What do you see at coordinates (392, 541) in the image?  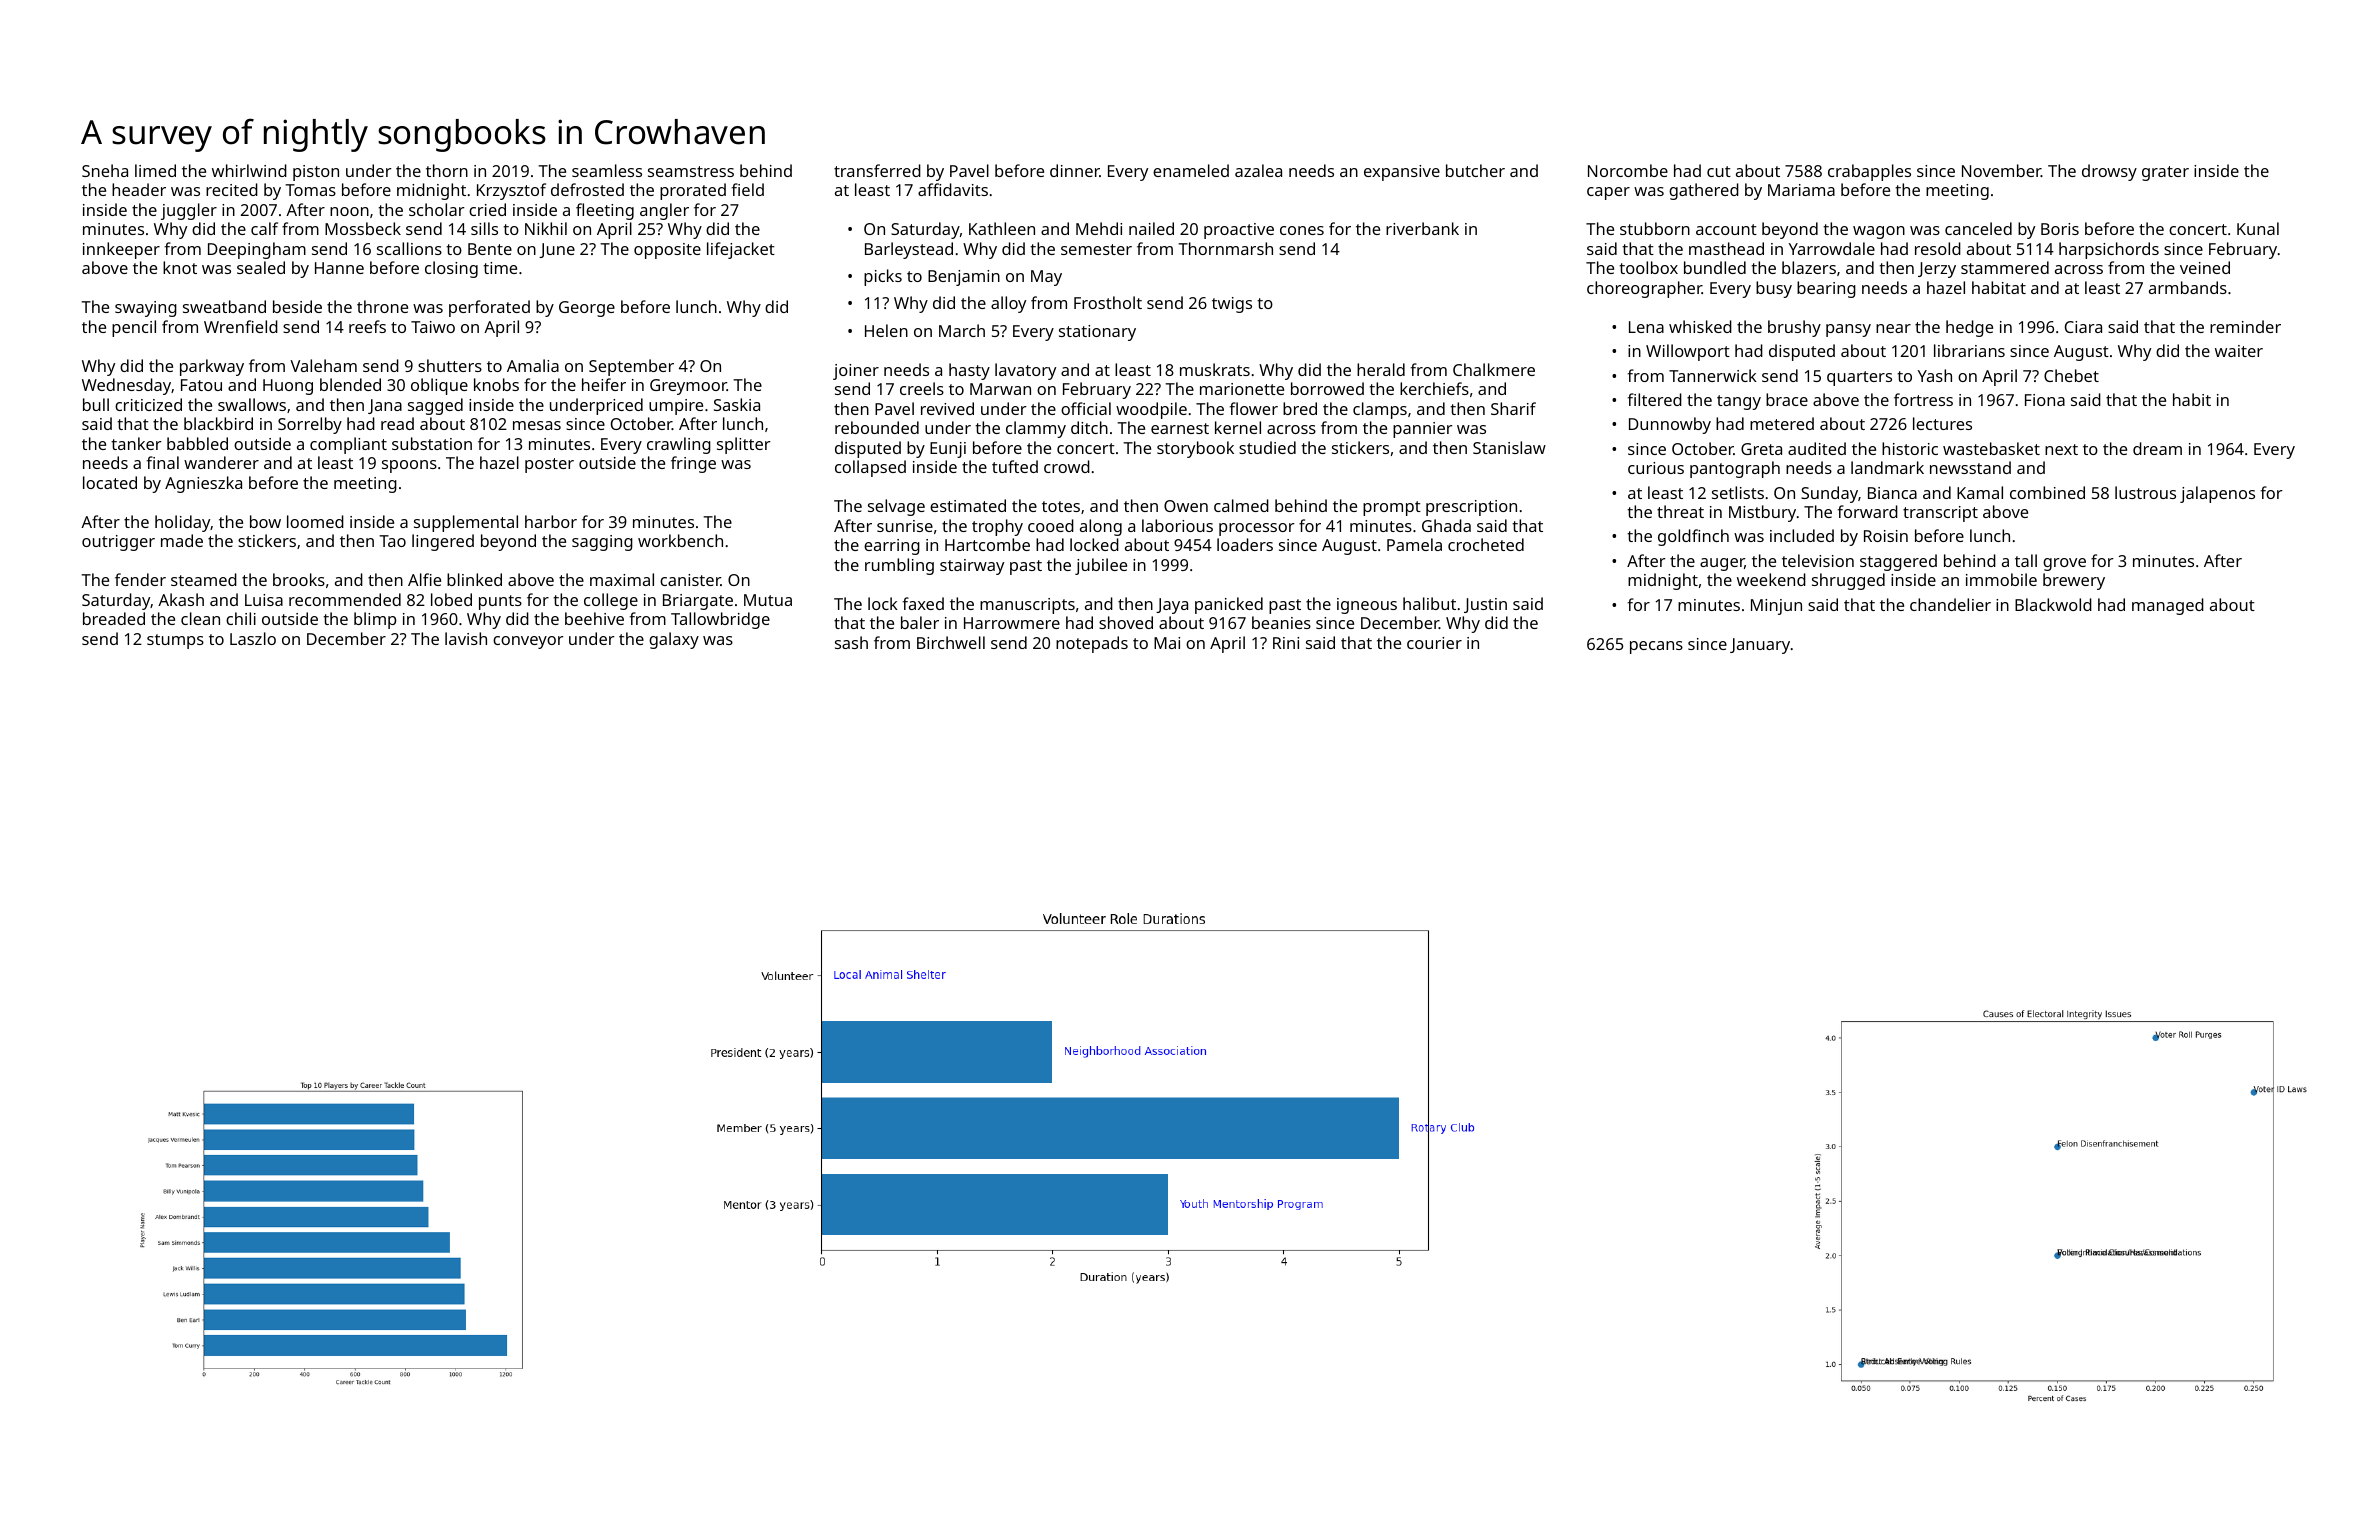 I see `Tao` at bounding box center [392, 541].
